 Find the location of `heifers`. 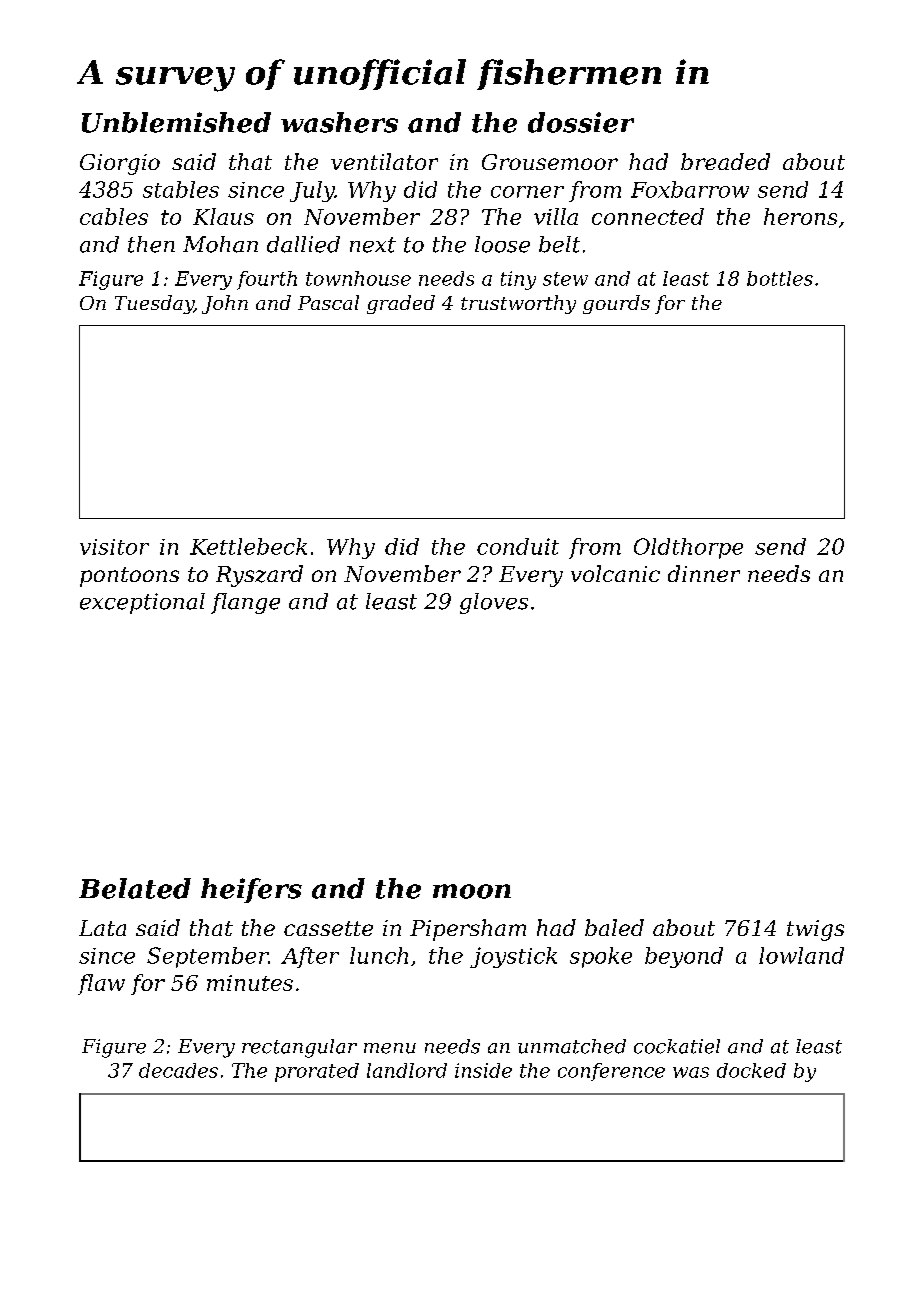

heifers is located at coordinates (251, 890).
